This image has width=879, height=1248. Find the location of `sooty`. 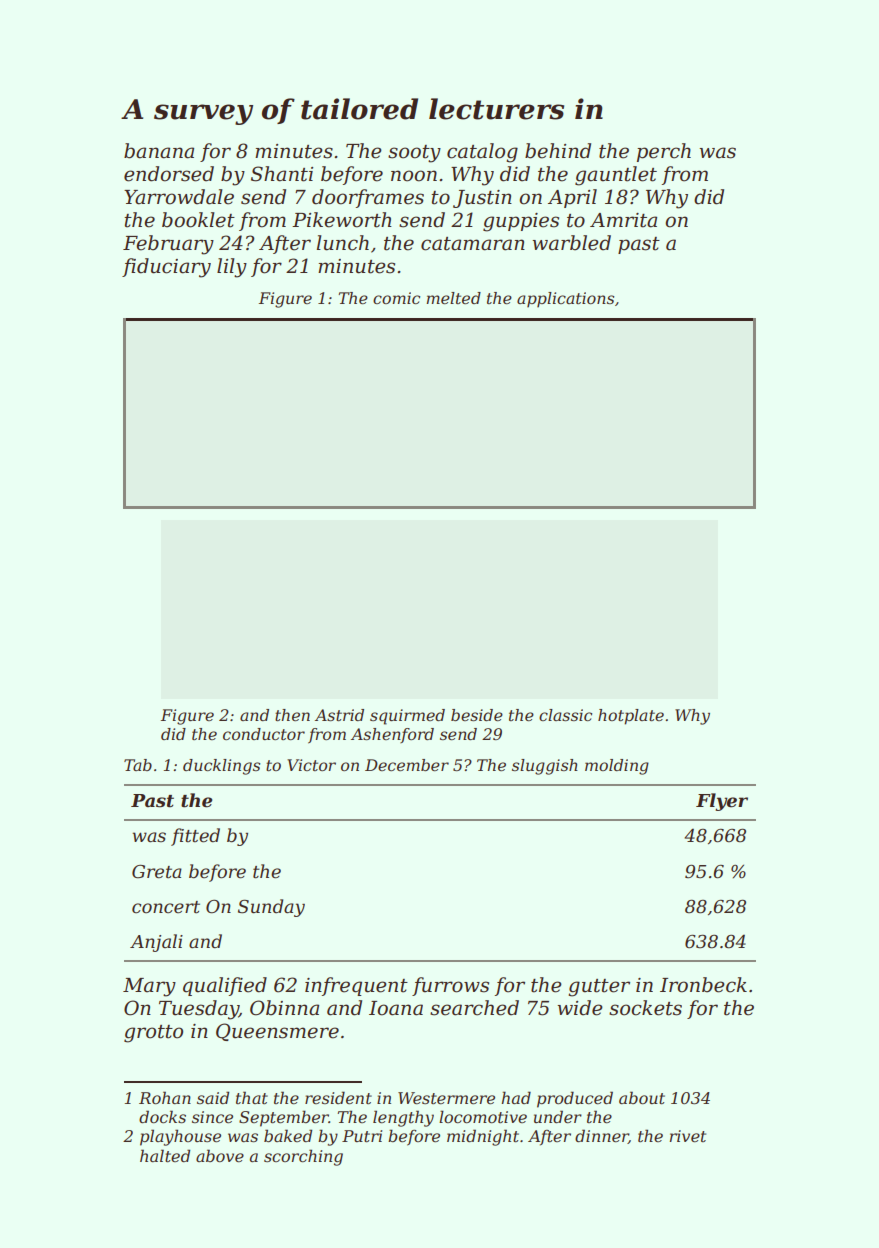

sooty is located at coordinates (414, 154).
